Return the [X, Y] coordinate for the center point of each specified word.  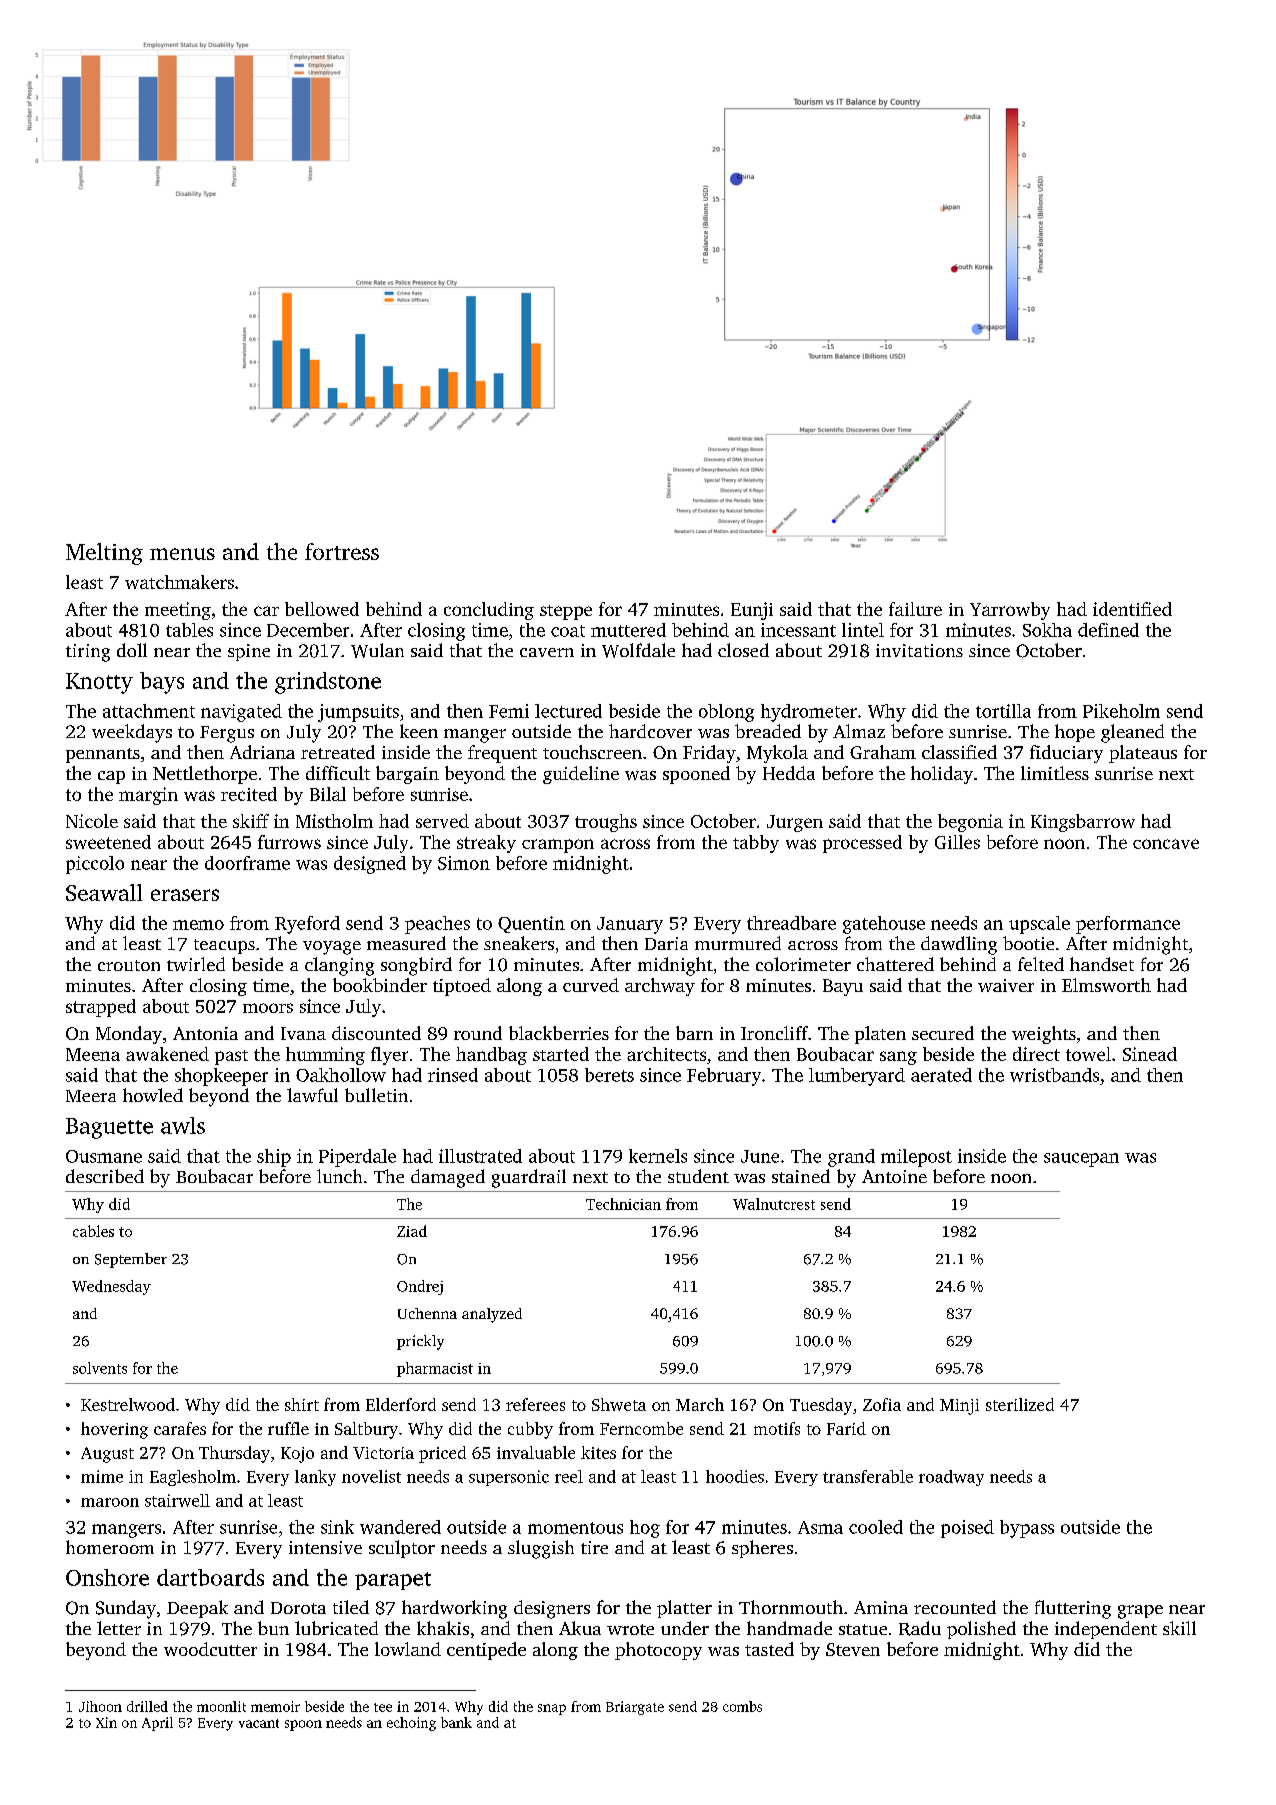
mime [102, 1476]
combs [742, 1706]
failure [915, 609]
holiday [942, 775]
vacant [259, 1723]
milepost [916, 1158]
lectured [568, 711]
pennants [103, 755]
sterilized [1020, 1404]
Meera [91, 1096]
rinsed [453, 1075]
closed [743, 650]
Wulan [377, 650]
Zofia [882, 1404]
